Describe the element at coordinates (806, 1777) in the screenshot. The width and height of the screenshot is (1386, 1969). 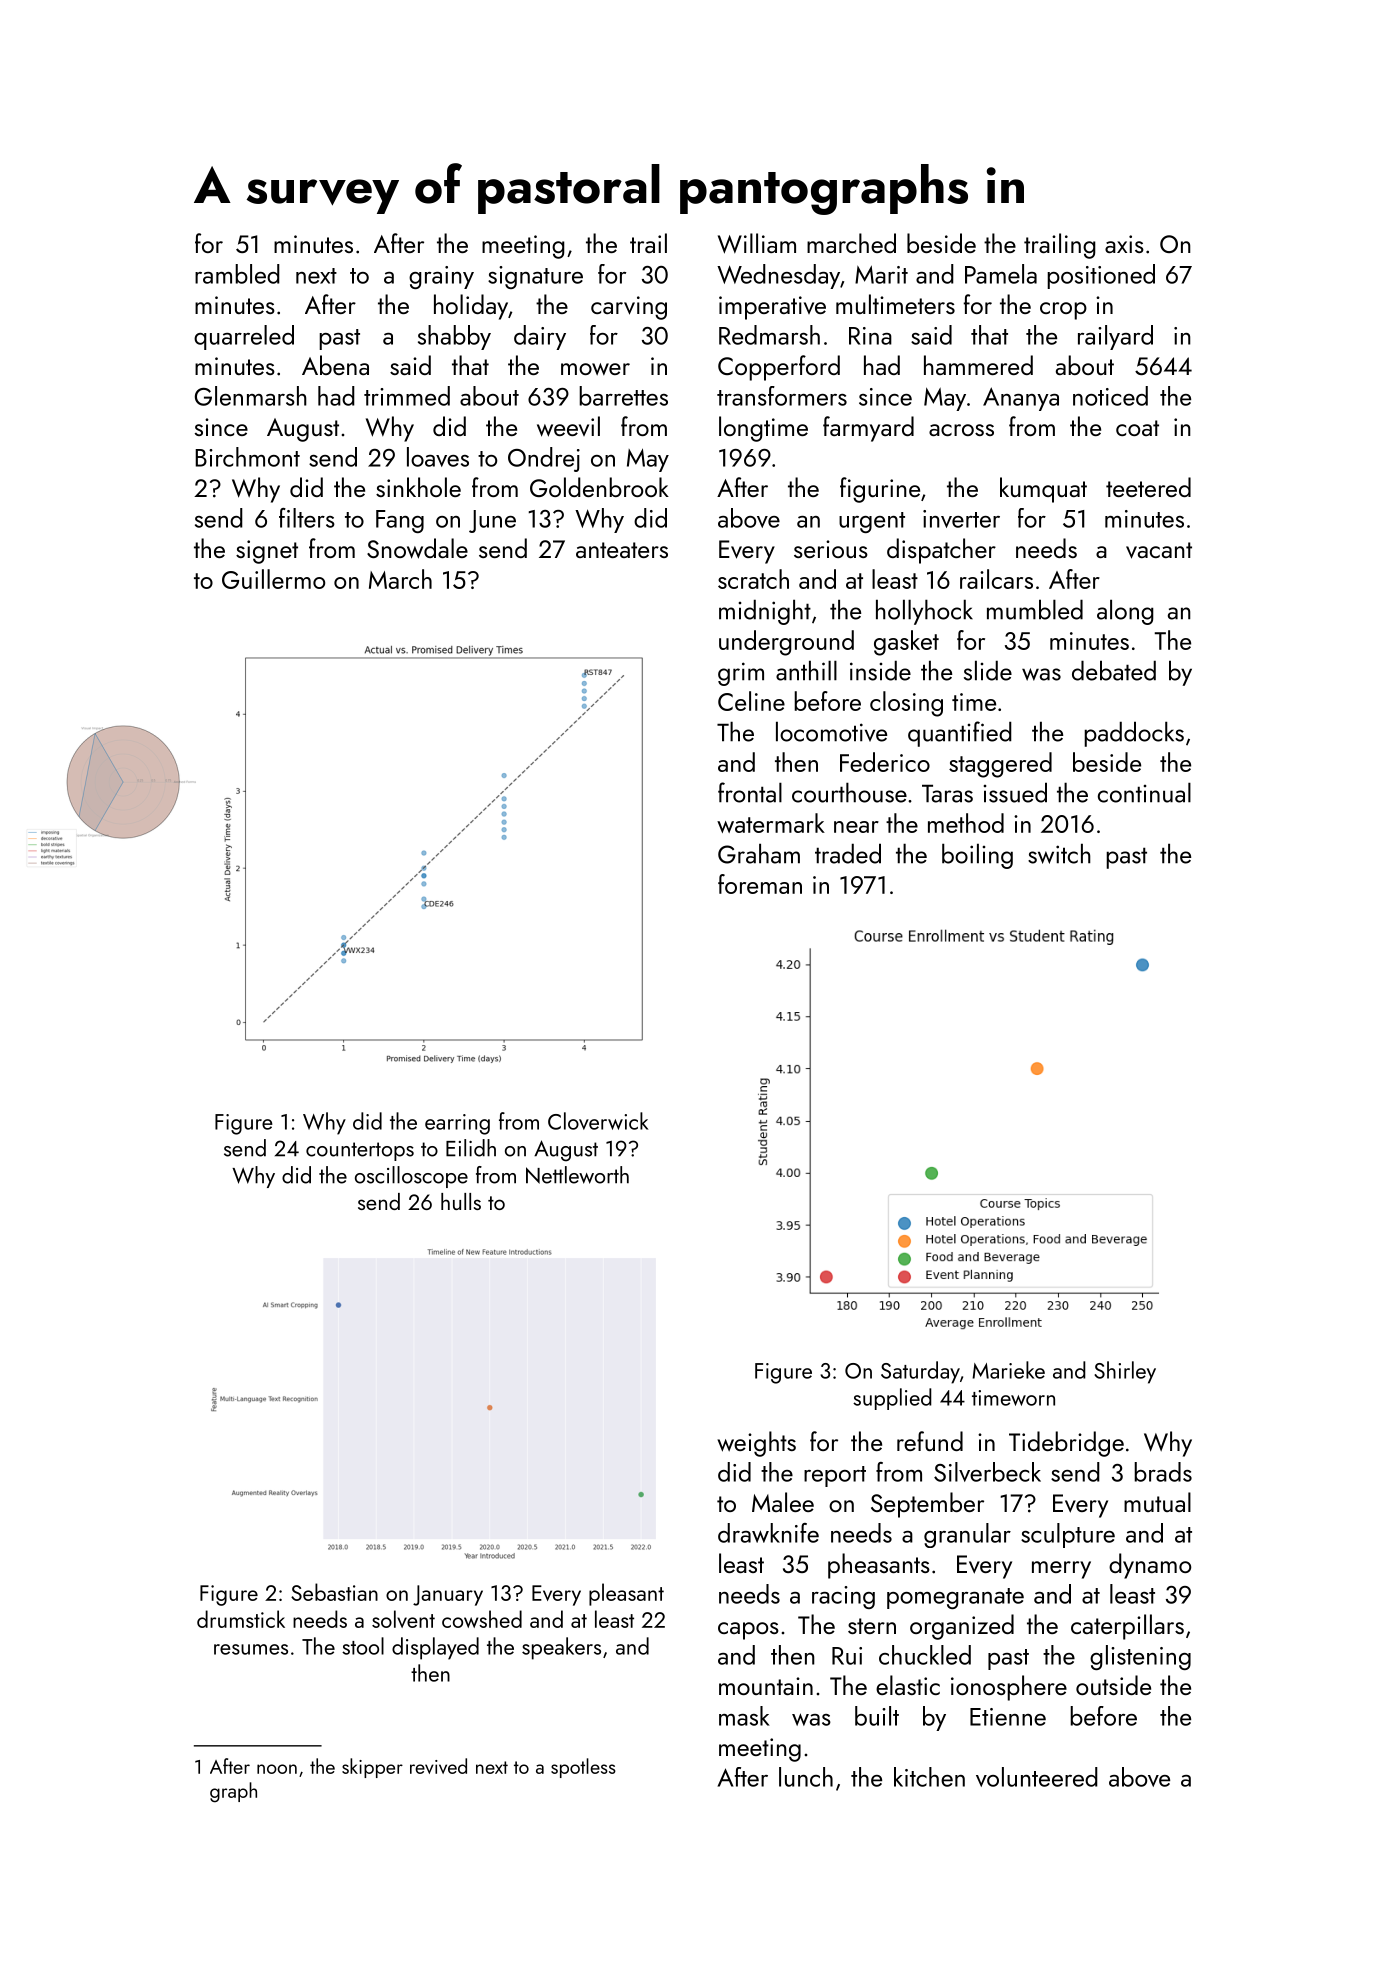
I see `lunch` at that location.
